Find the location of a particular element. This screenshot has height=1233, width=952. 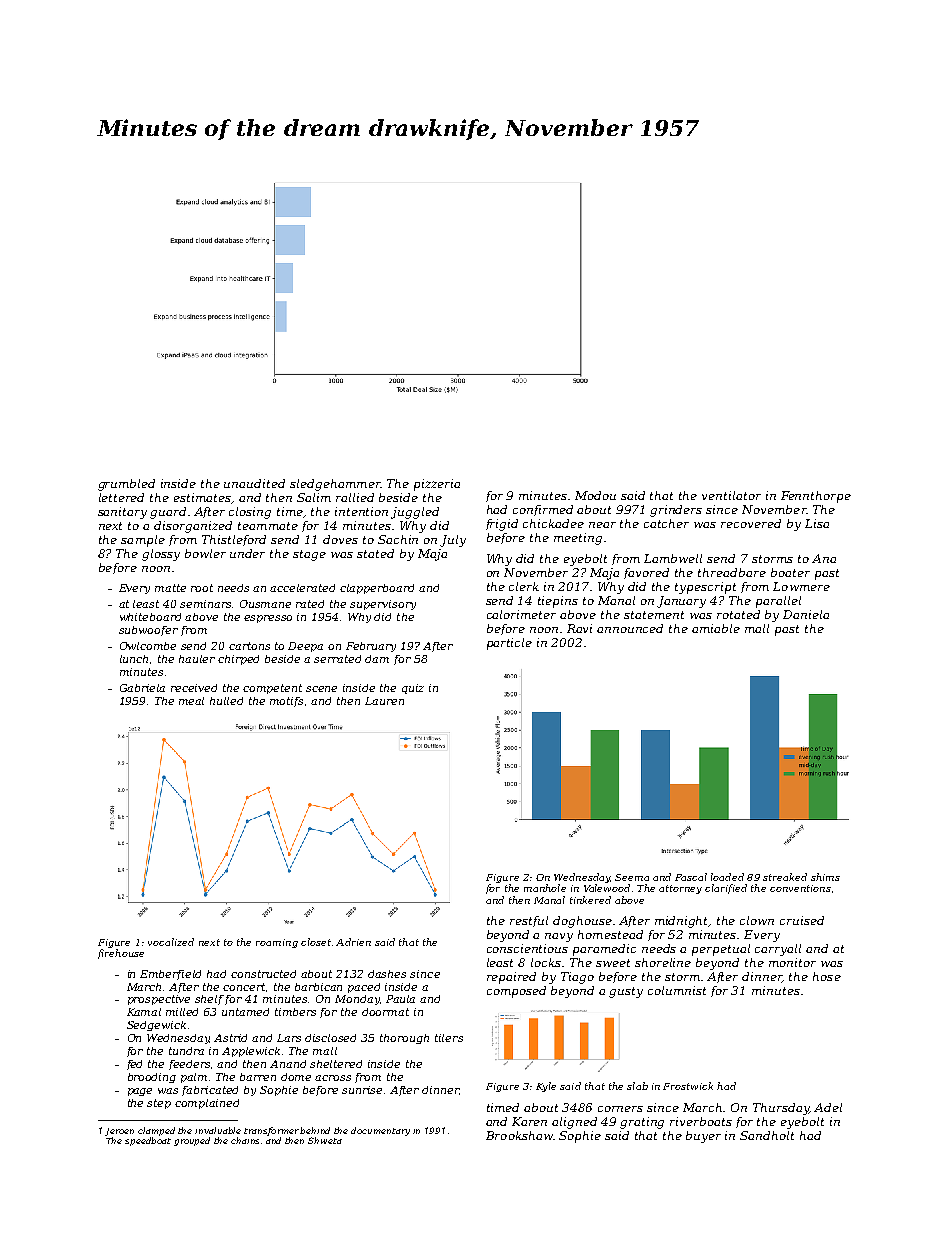

Lauren is located at coordinates (384, 701).
